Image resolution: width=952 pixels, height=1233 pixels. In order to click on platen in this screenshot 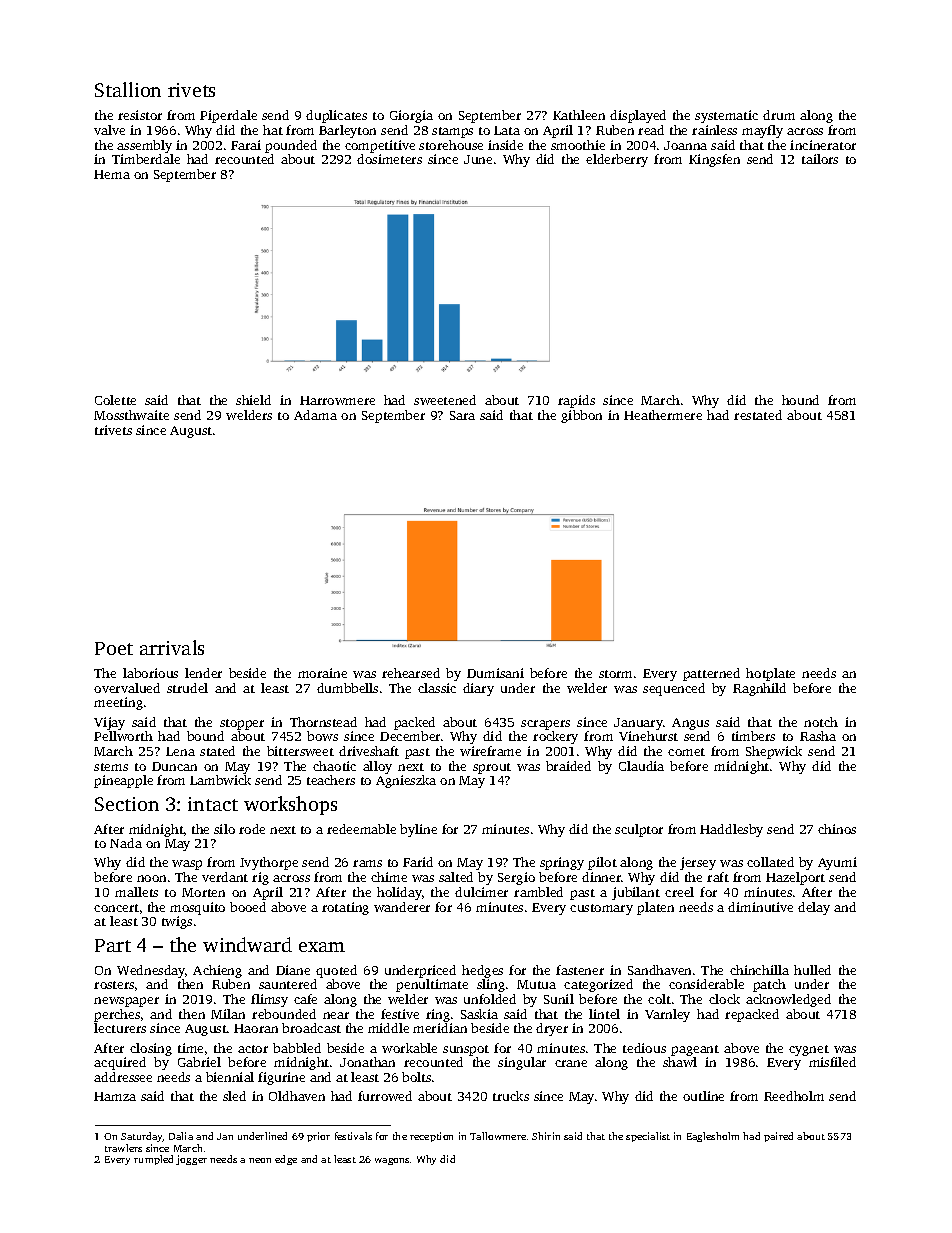, I will do `click(655, 908)`.
